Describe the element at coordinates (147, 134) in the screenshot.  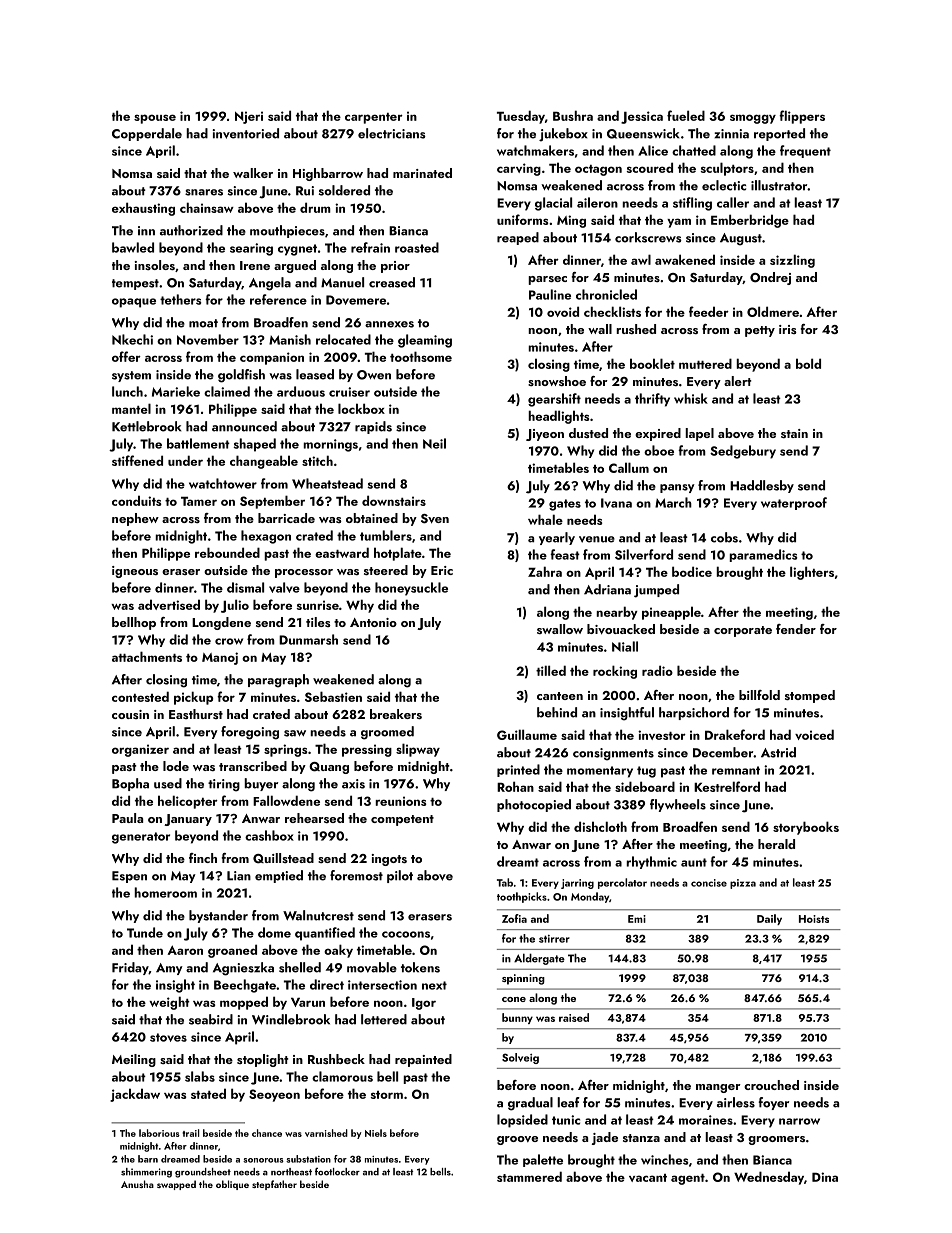
I see `Copperdale` at that location.
